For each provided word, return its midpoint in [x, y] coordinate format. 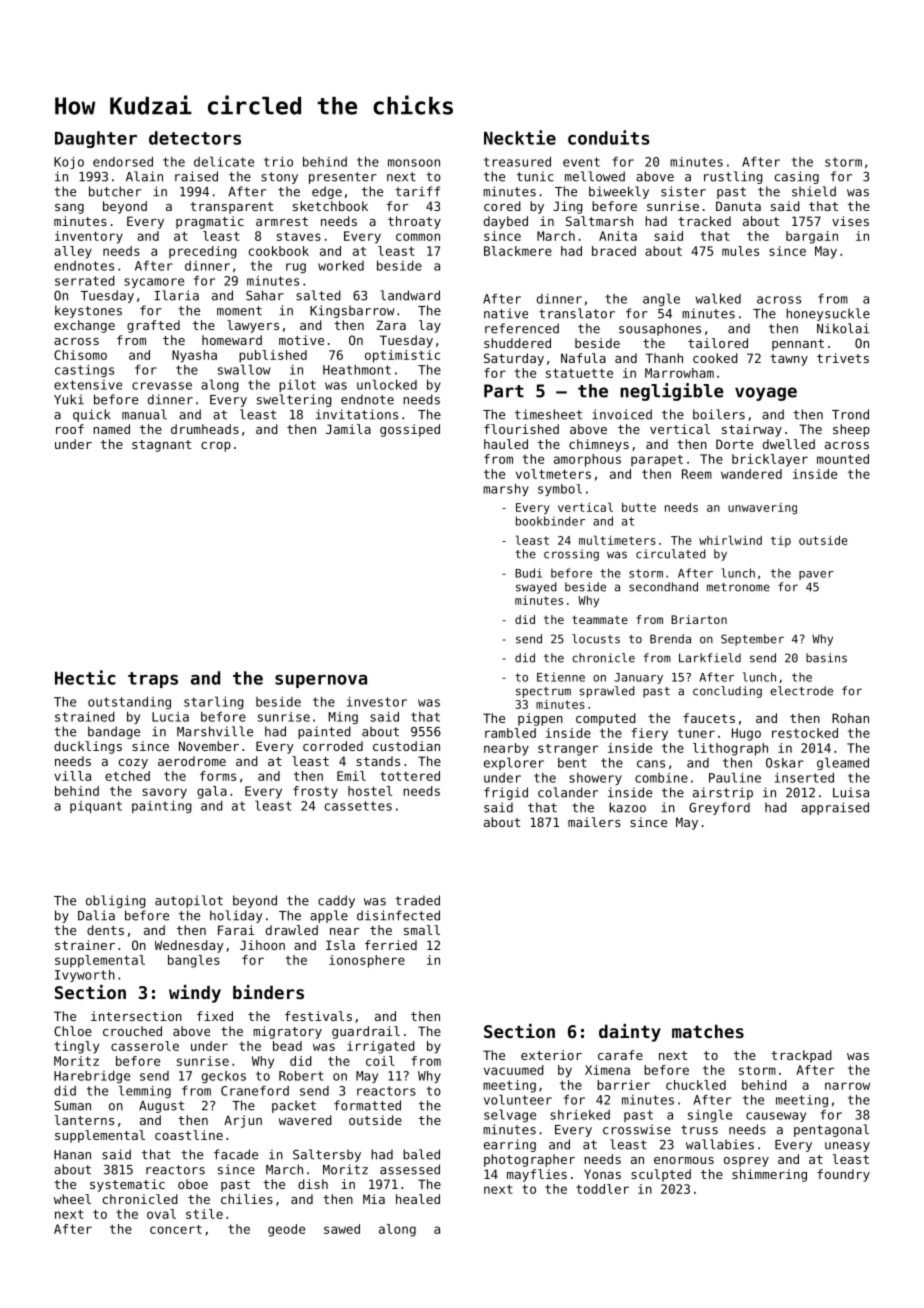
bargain [812, 237]
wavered [305, 1120]
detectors [195, 138]
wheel [72, 1199]
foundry [843, 1175]
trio [278, 162]
